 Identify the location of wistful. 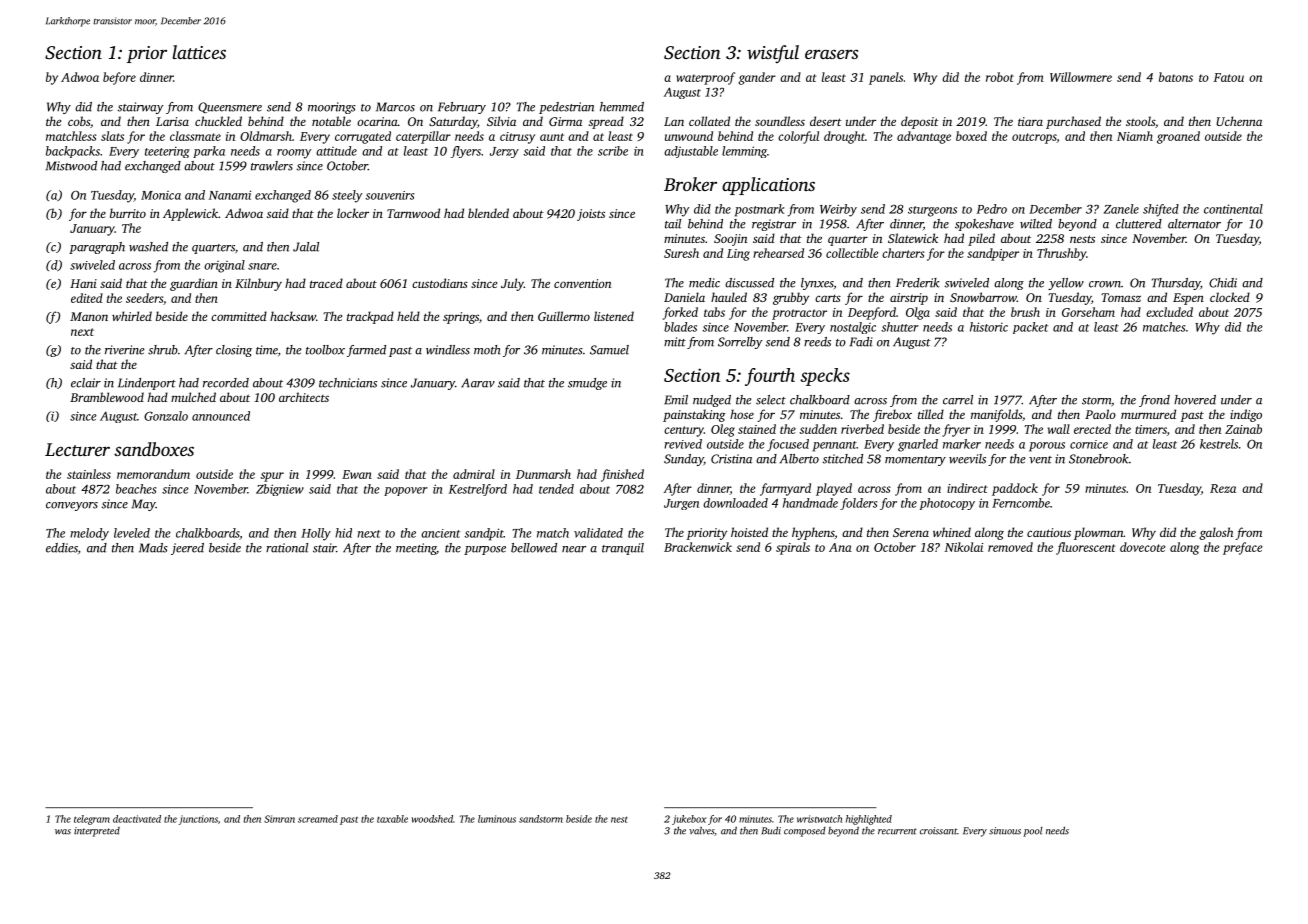
(773, 54).
